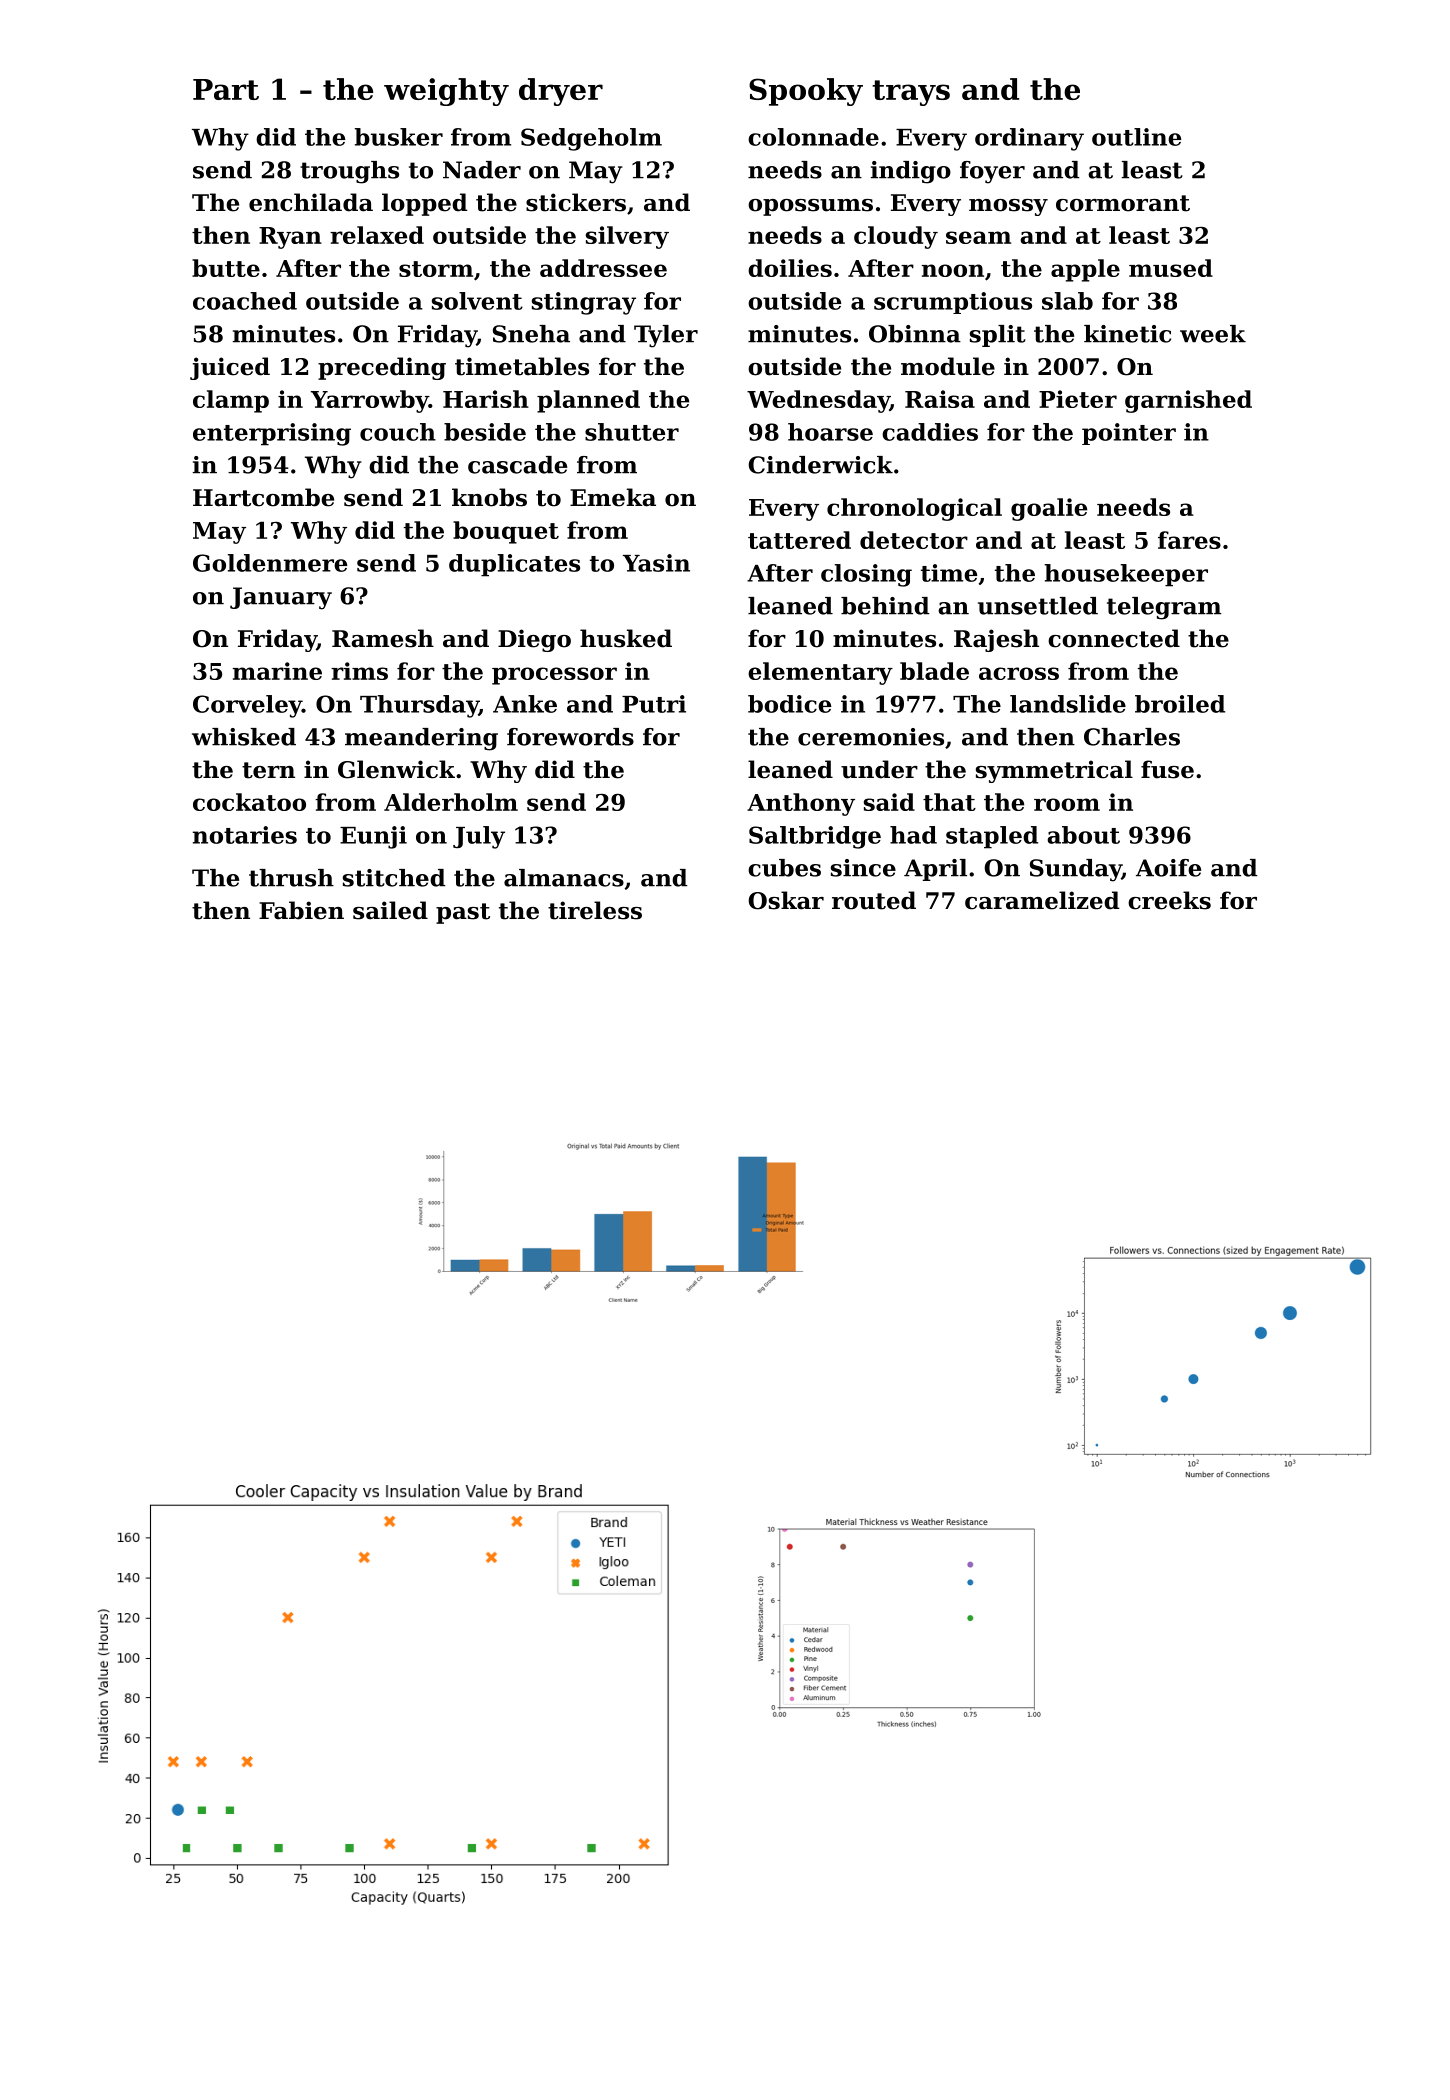  What do you see at coordinates (226, 89) in the screenshot?
I see `Part` at bounding box center [226, 89].
